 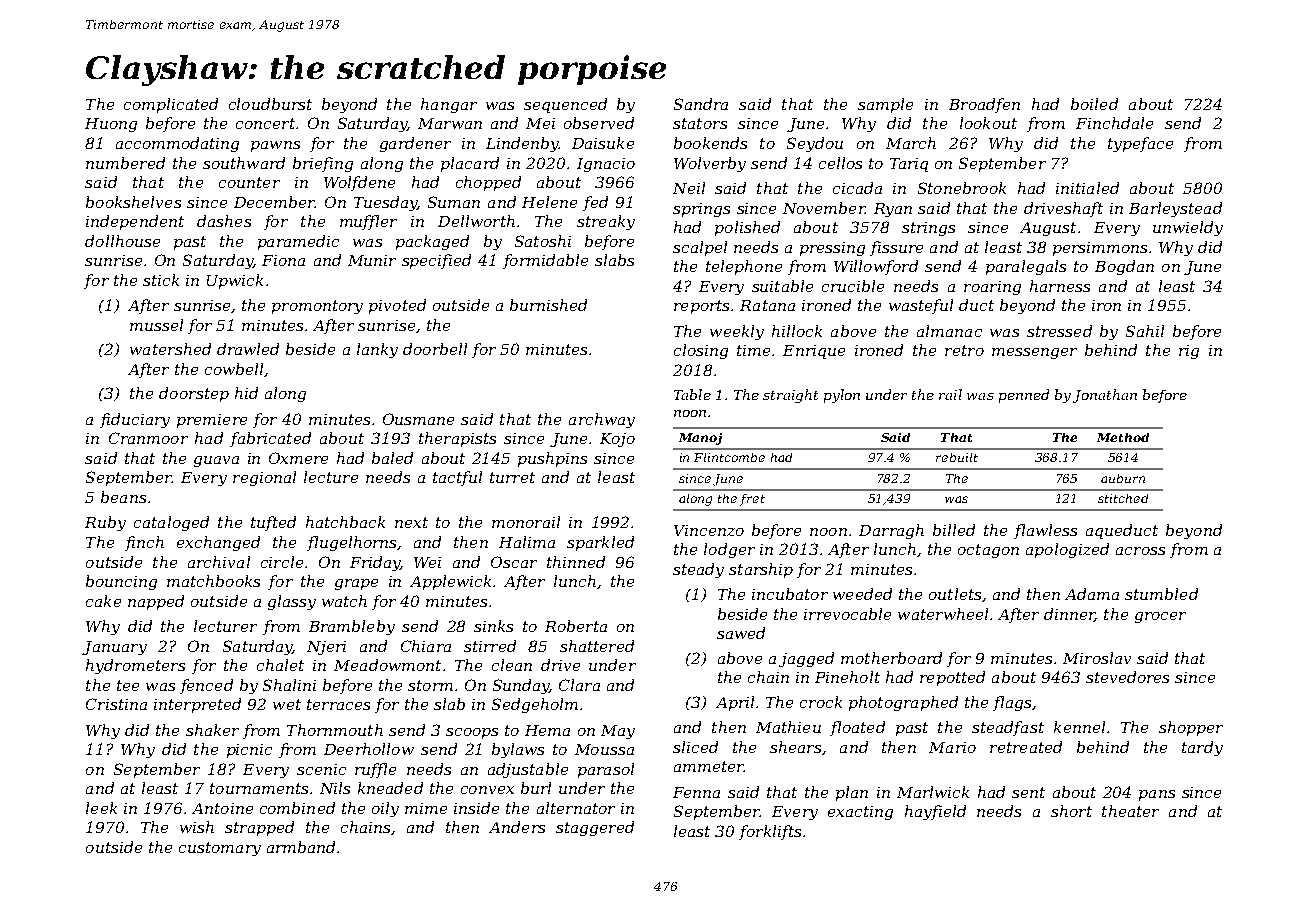 I want to click on Ratana, so click(x=767, y=305).
